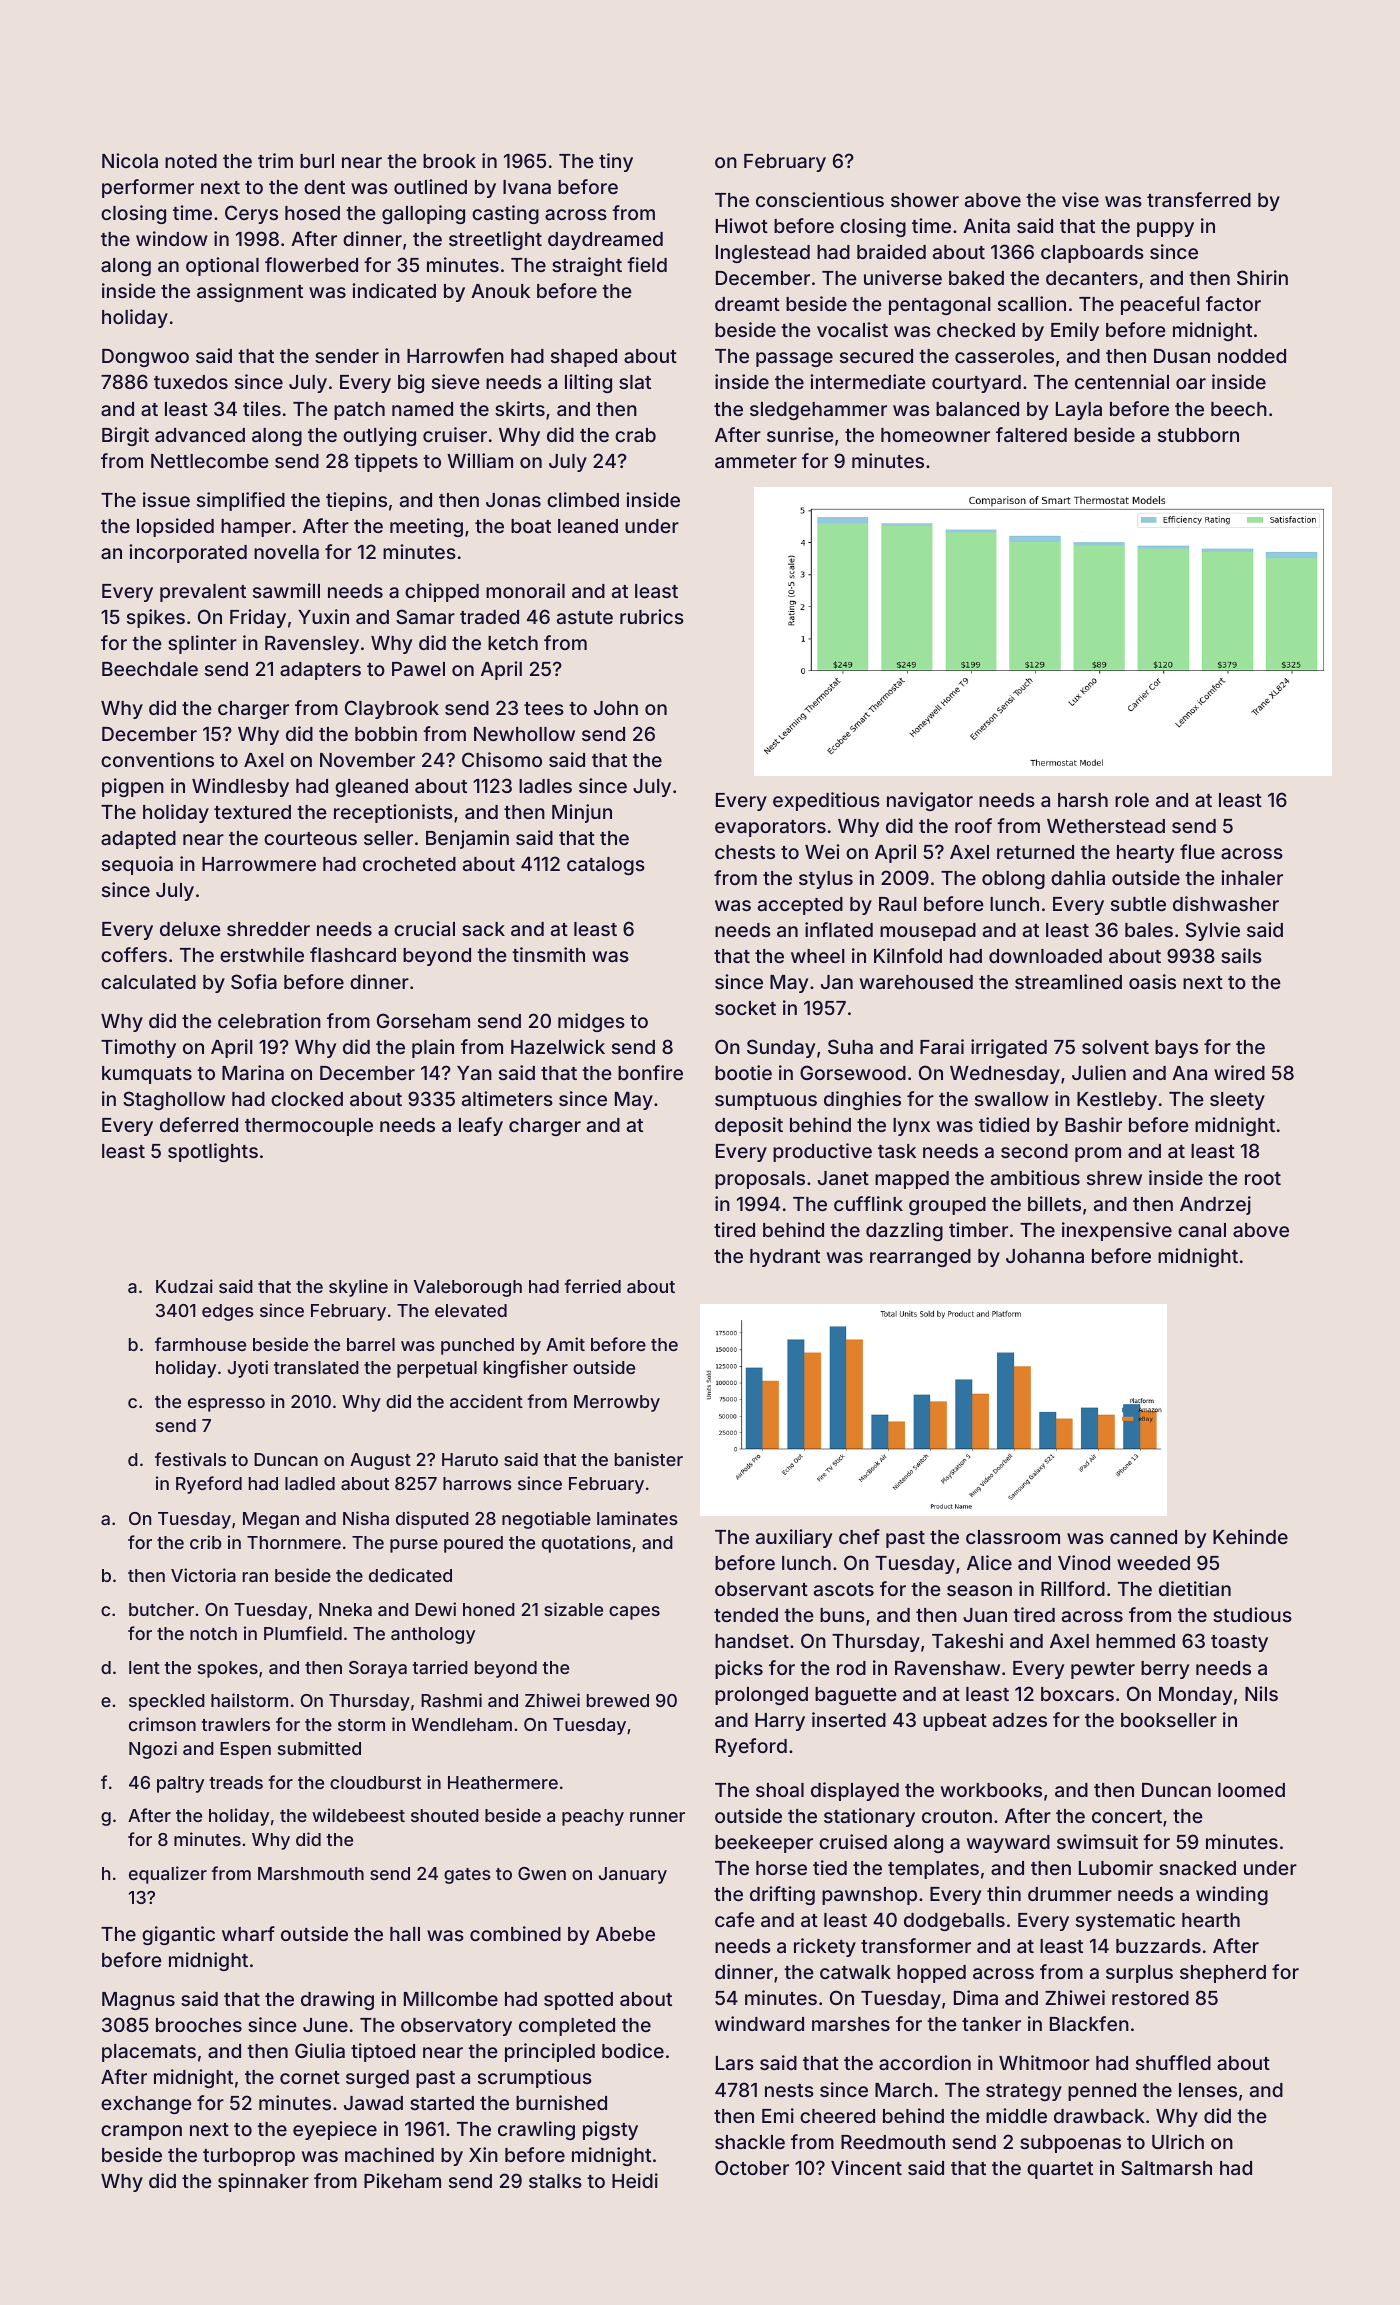 This screenshot has height=2305, width=1400. Describe the element at coordinates (605, 241) in the screenshot. I see `daydreamed` at that location.
